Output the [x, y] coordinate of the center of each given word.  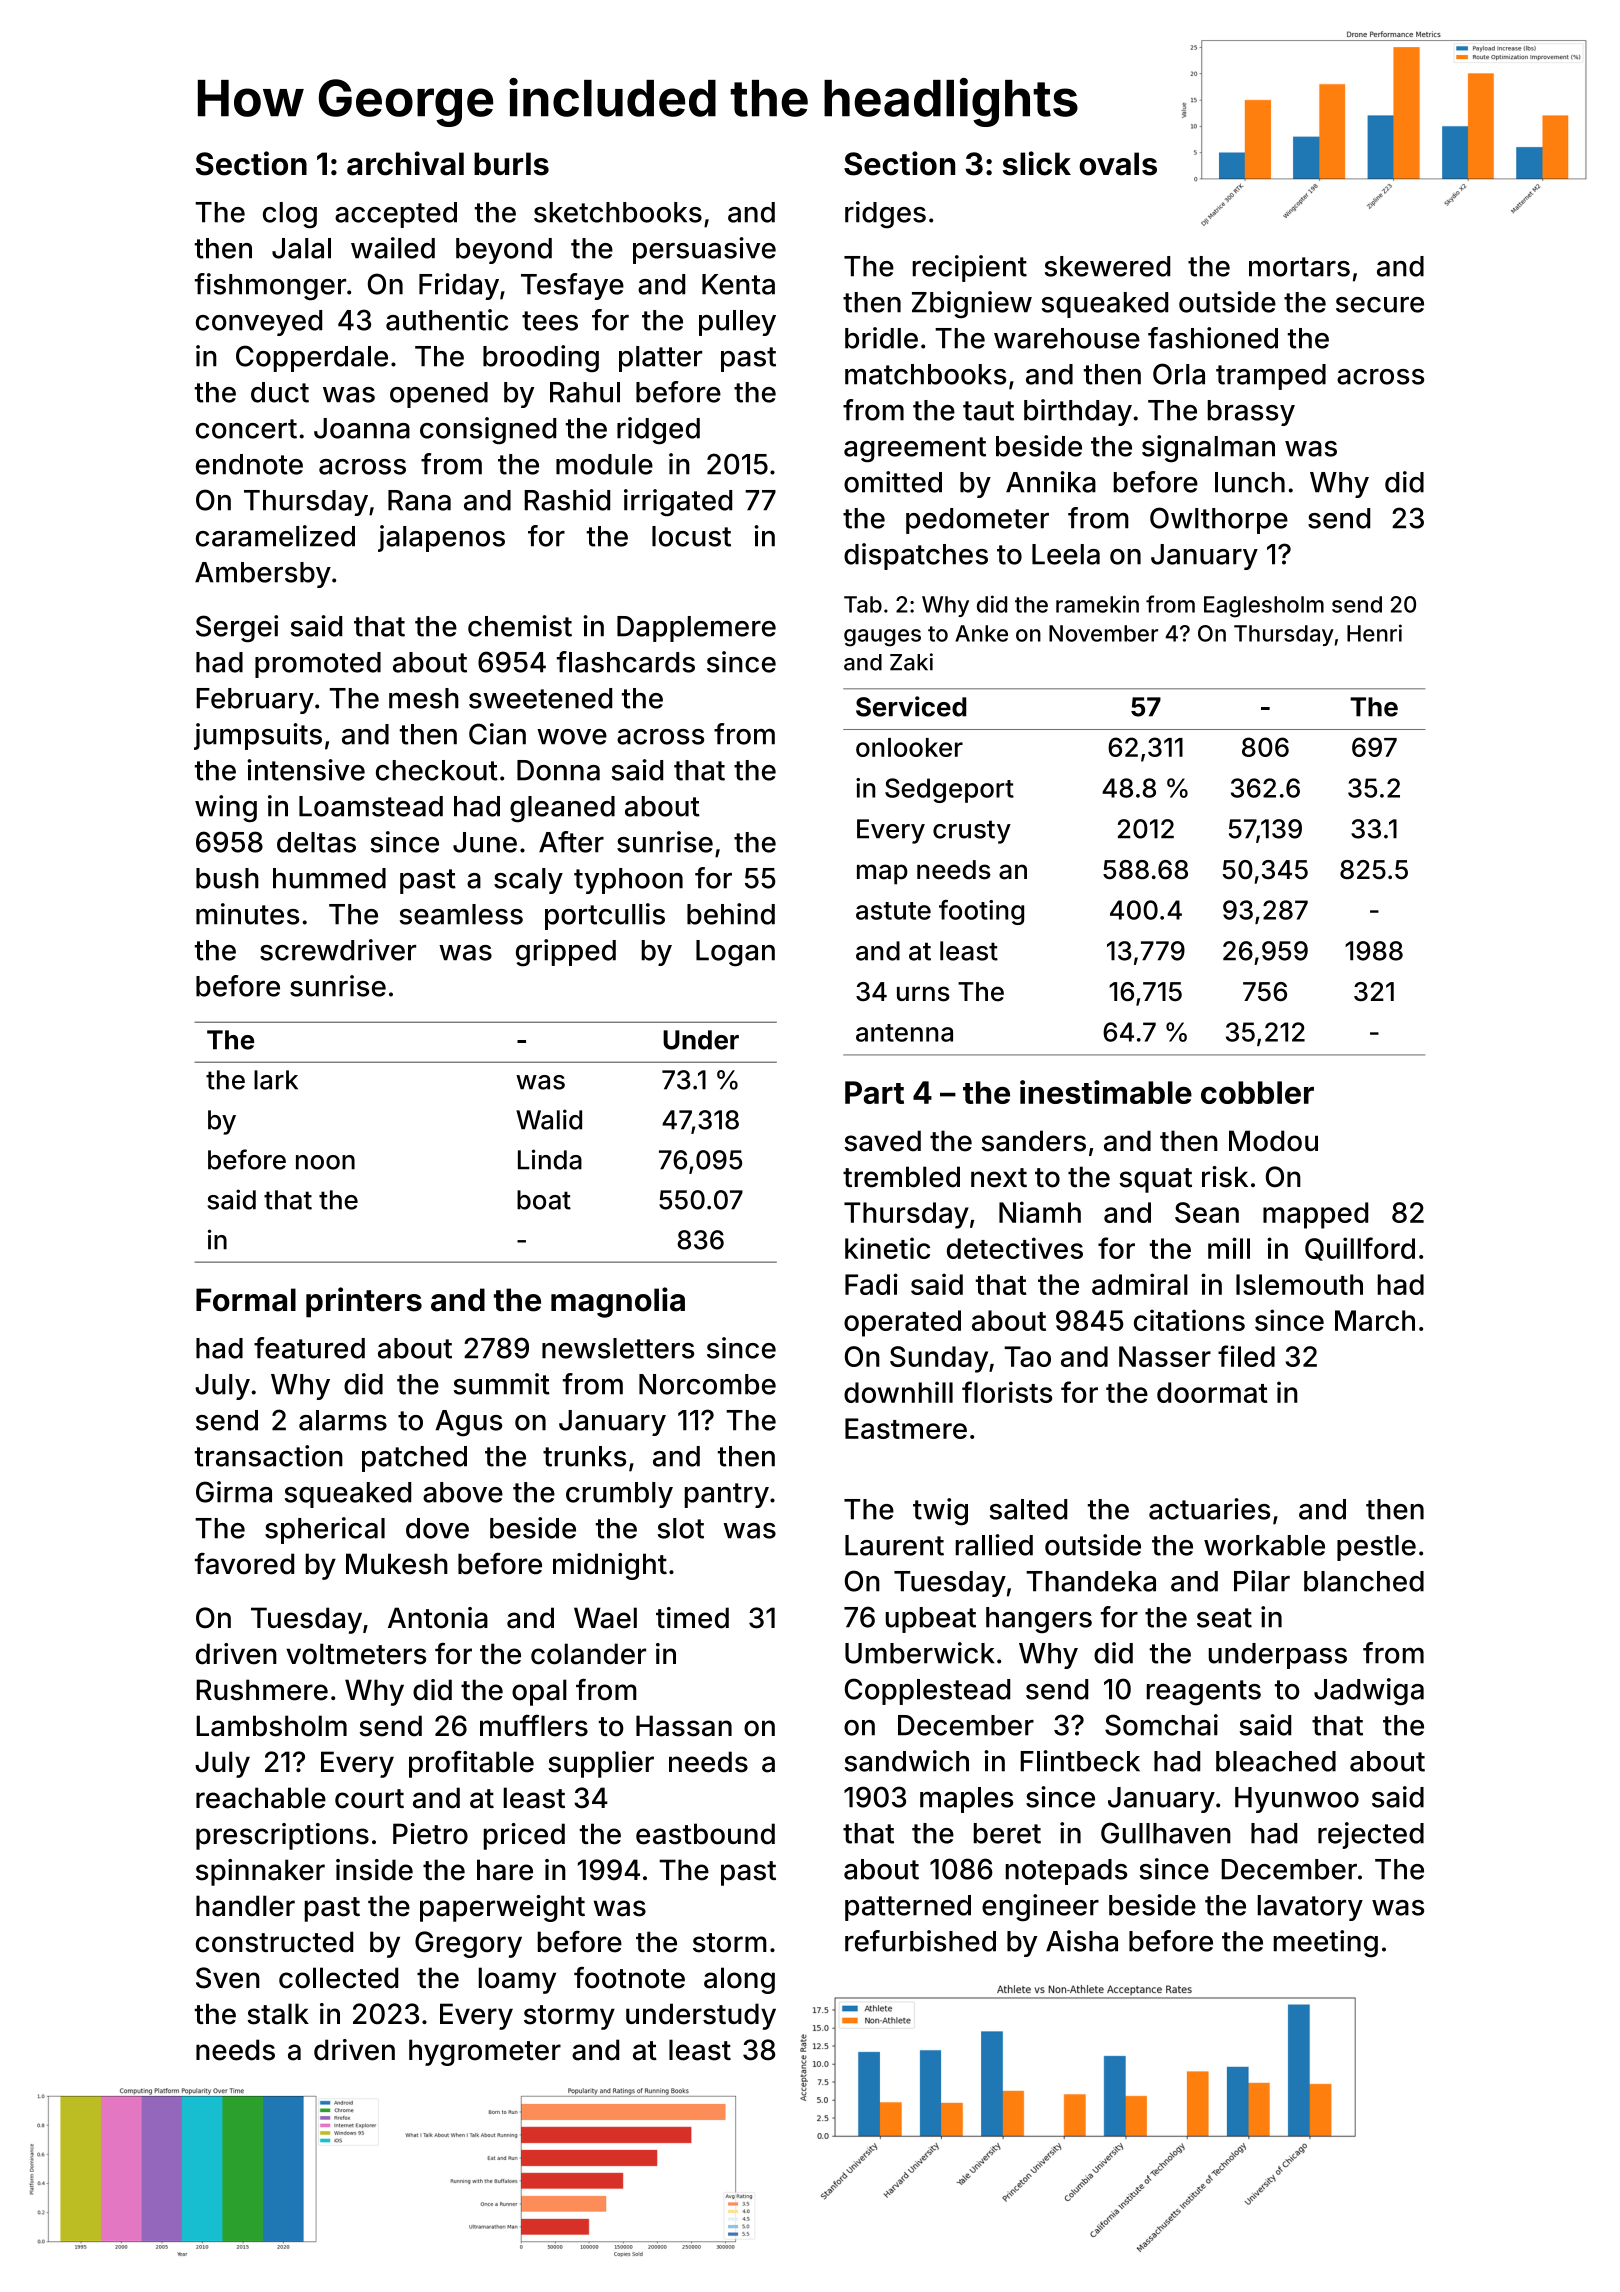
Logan [735, 953]
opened [439, 395]
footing [981, 912]
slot [681, 1528]
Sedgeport [949, 790]
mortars [1299, 267]
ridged [658, 431]
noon [325, 1162]
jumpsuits [258, 736]
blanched [1364, 1581]
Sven [228, 1978]
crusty [972, 832]
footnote [629, 1978]
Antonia [438, 1618]
